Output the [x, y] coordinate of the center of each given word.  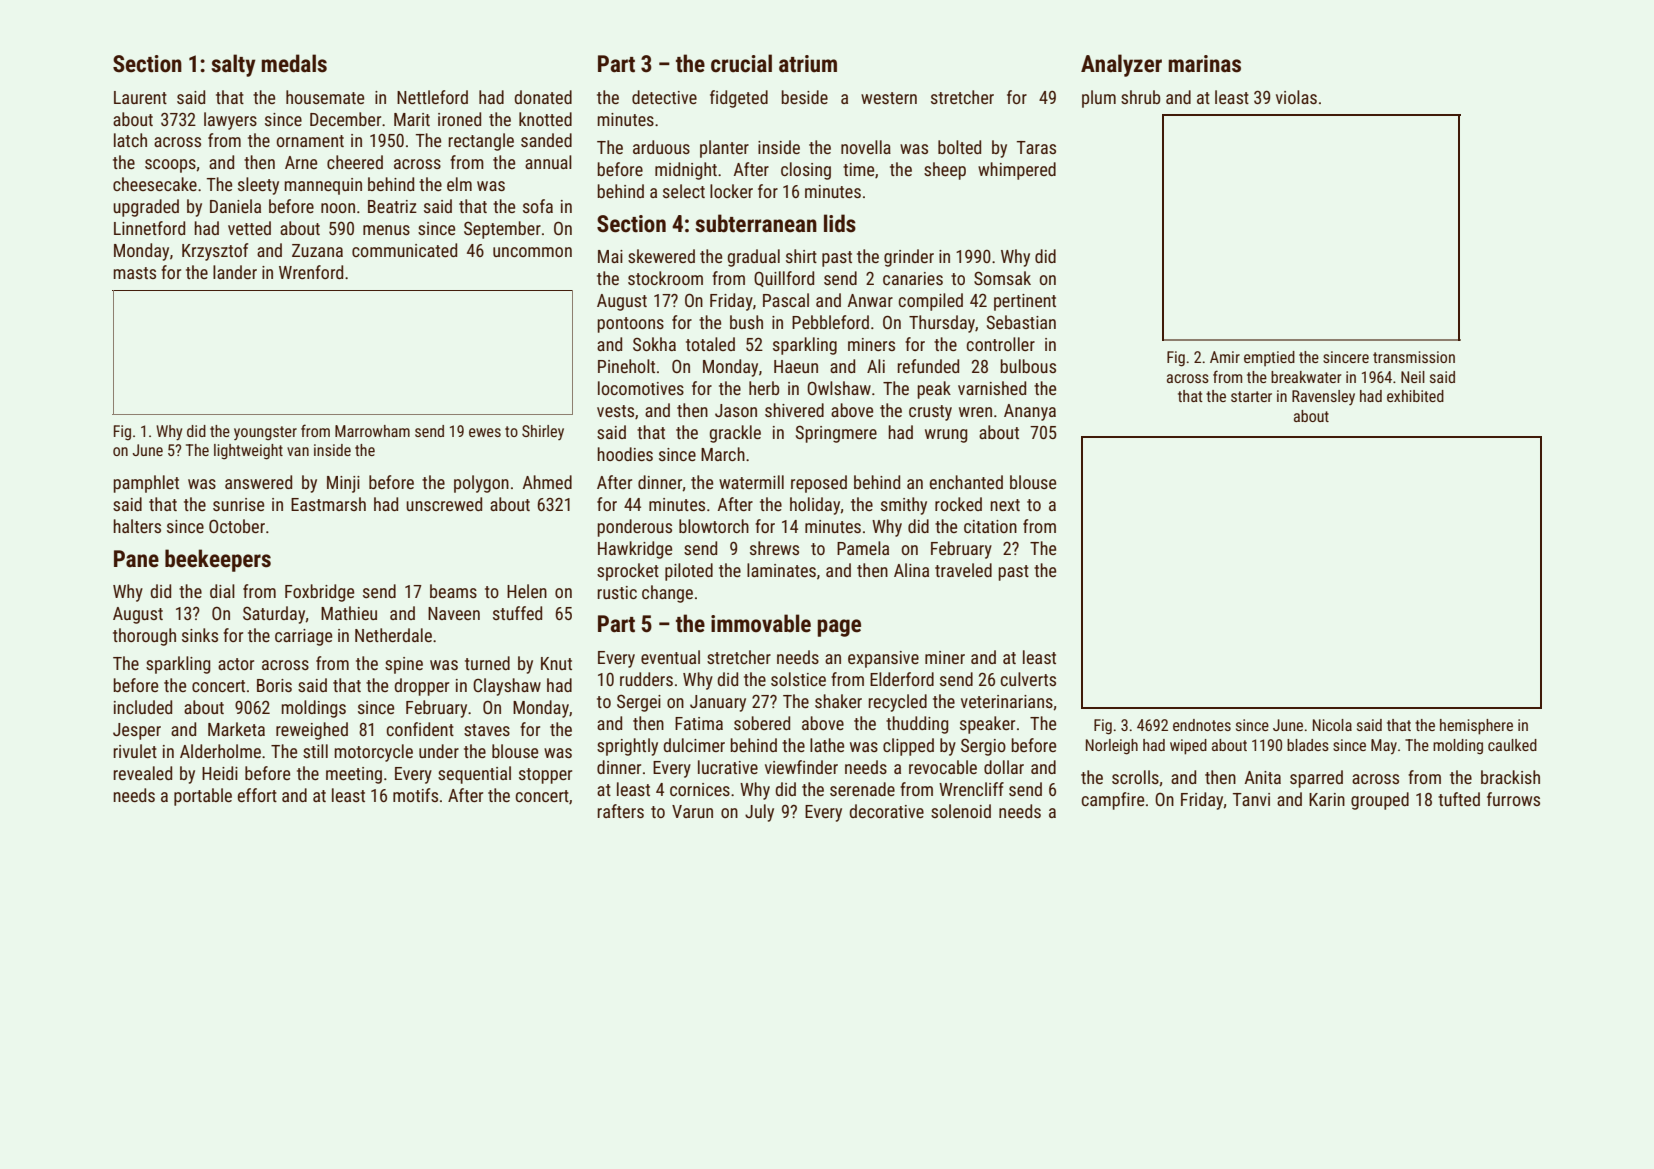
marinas [1204, 64]
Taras [1036, 147]
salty [233, 65]
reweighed [312, 731]
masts [134, 273]
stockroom [665, 278]
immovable [761, 623]
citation [990, 526]
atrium [808, 64]
